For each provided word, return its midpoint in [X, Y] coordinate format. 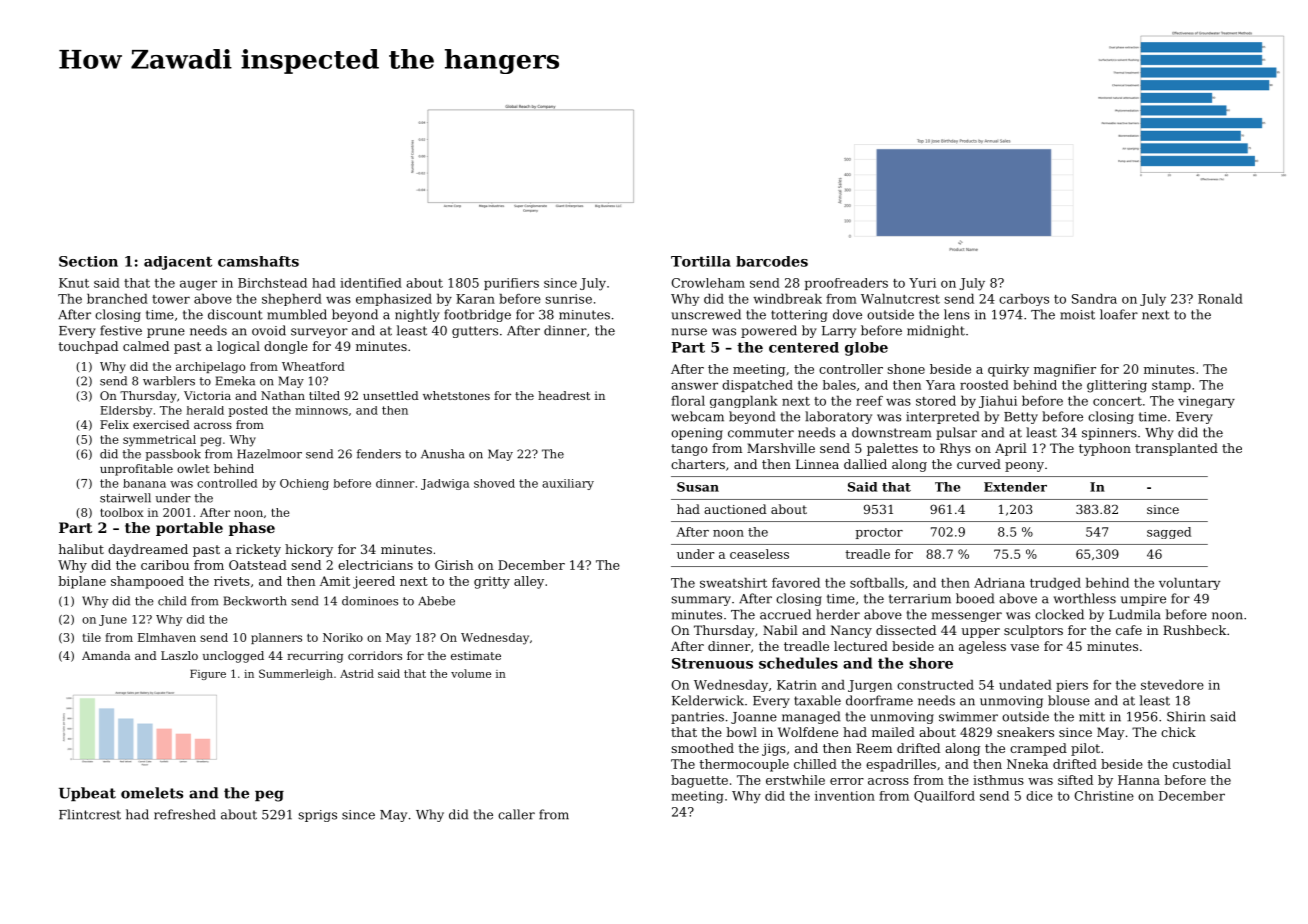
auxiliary [568, 484]
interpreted [942, 417]
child [172, 601]
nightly [417, 315]
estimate [476, 655]
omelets [152, 793]
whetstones [456, 395]
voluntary [1189, 584]
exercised [161, 424]
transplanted [1176, 449]
